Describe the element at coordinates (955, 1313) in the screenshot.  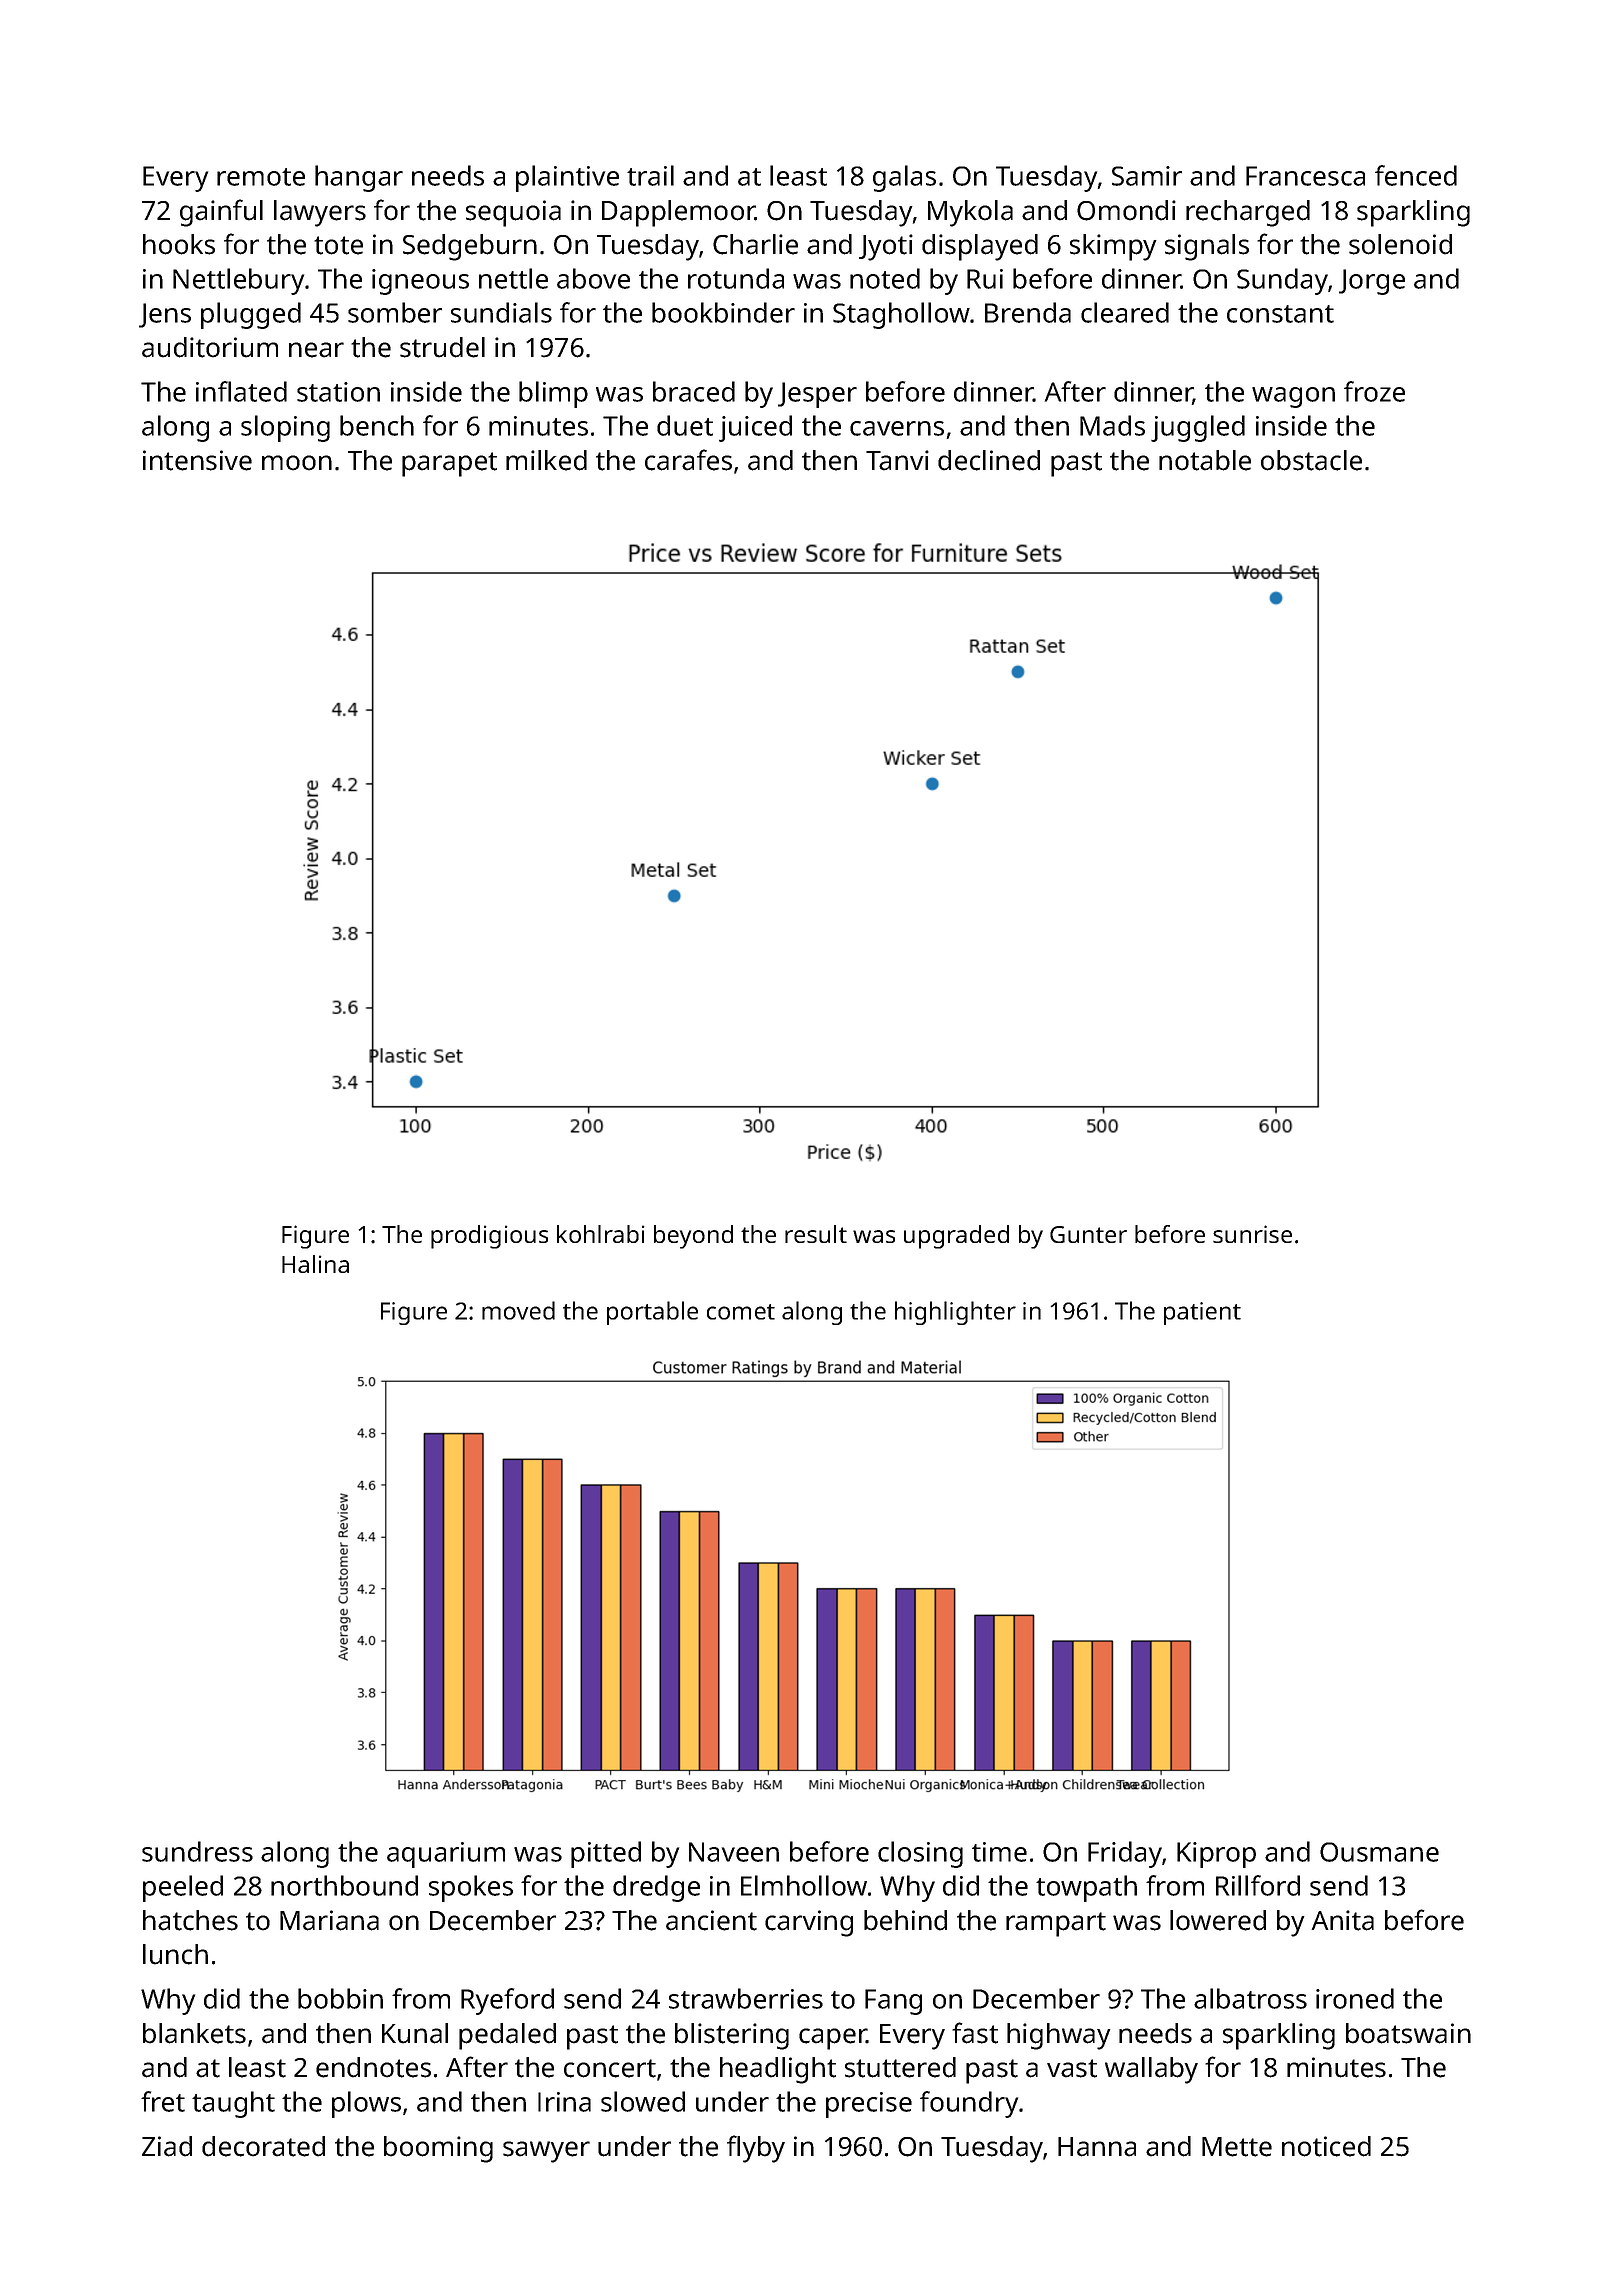
I see `highlighter` at that location.
